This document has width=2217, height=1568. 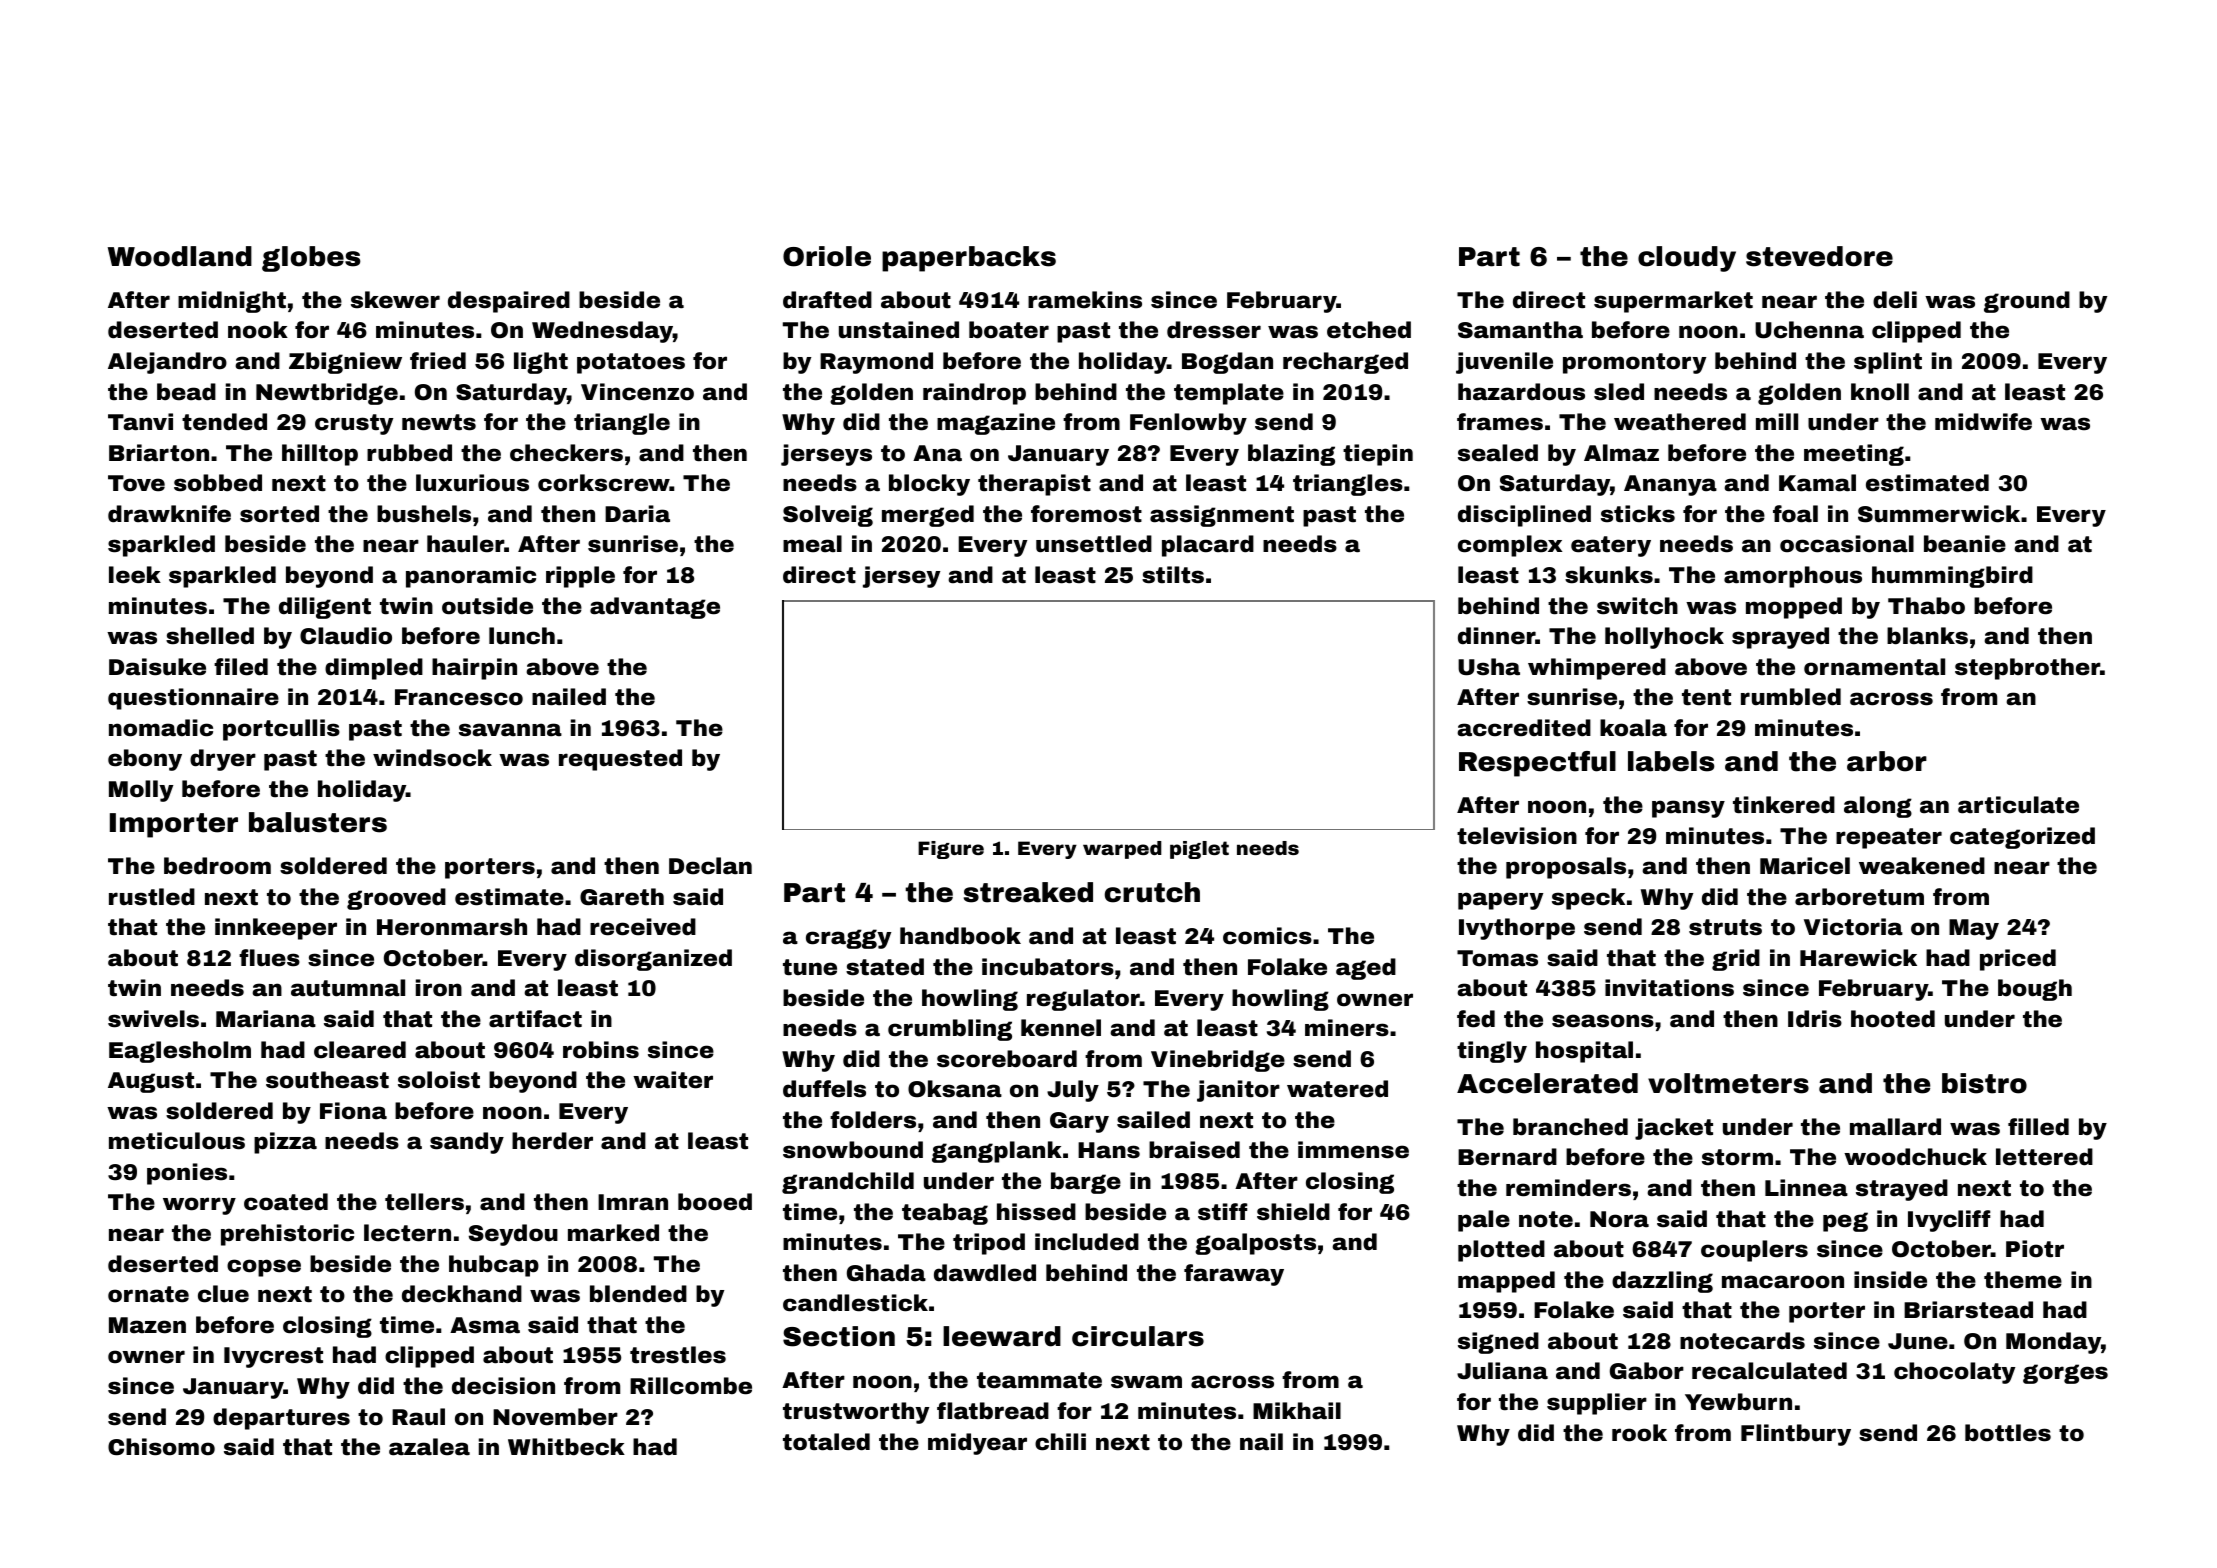 I want to click on stilts, so click(x=1173, y=575).
